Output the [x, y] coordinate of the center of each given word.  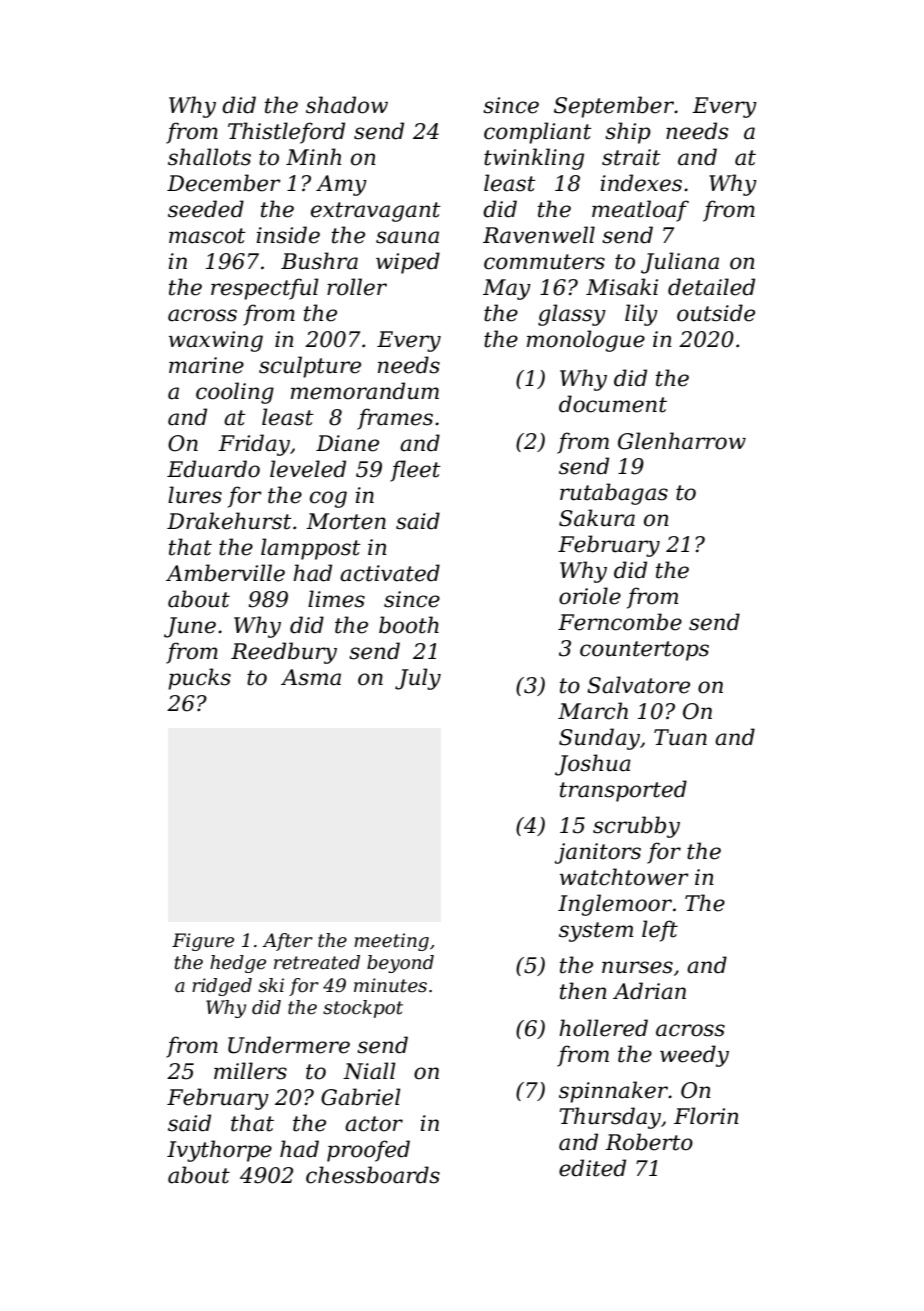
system [596, 932]
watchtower [624, 877]
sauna [407, 237]
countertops [644, 651]
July [418, 679]
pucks [199, 679]
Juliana [680, 263]
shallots [209, 157]
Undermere [289, 1045]
